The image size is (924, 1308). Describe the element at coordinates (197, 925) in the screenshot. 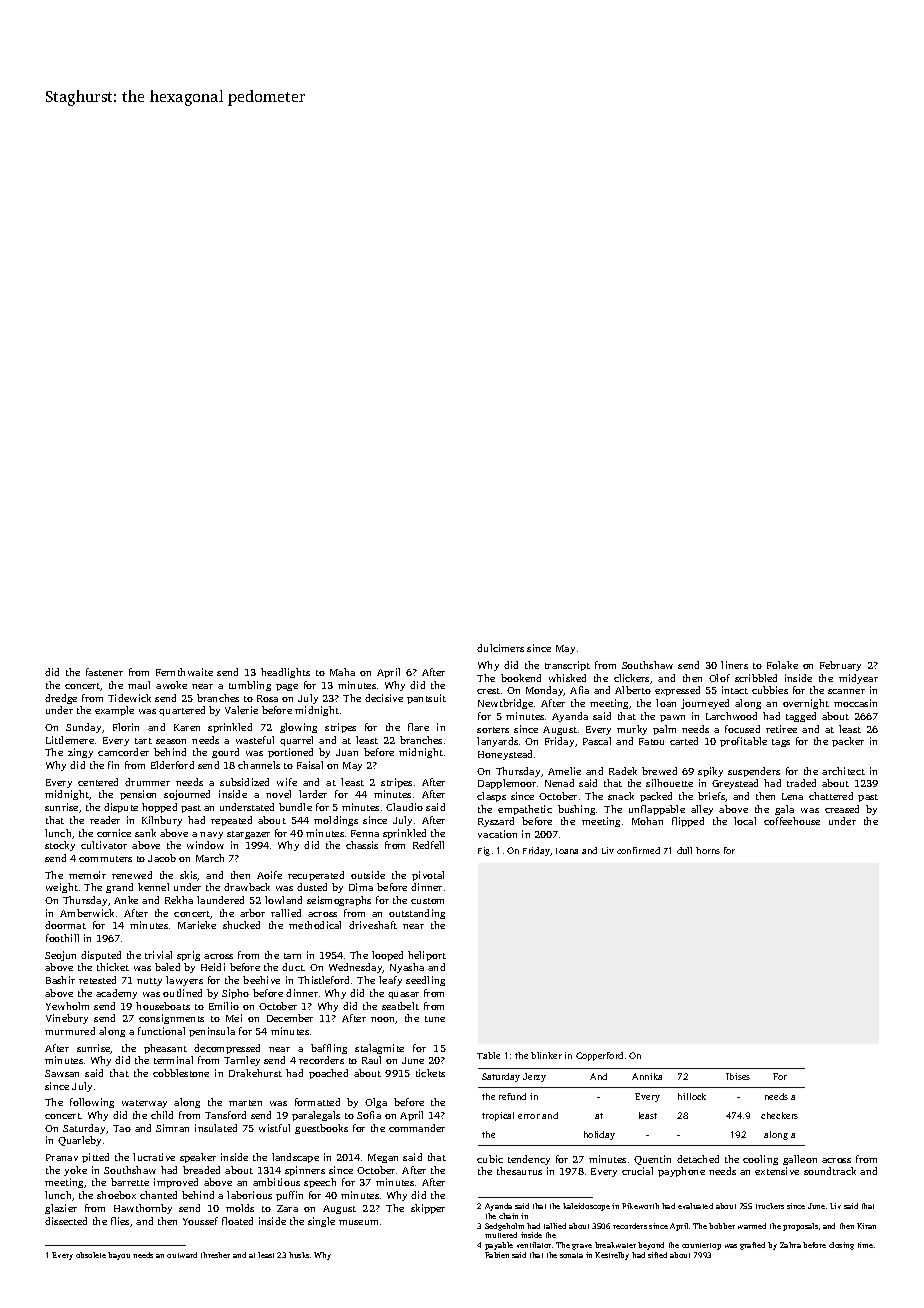

I see `Marieke` at that location.
